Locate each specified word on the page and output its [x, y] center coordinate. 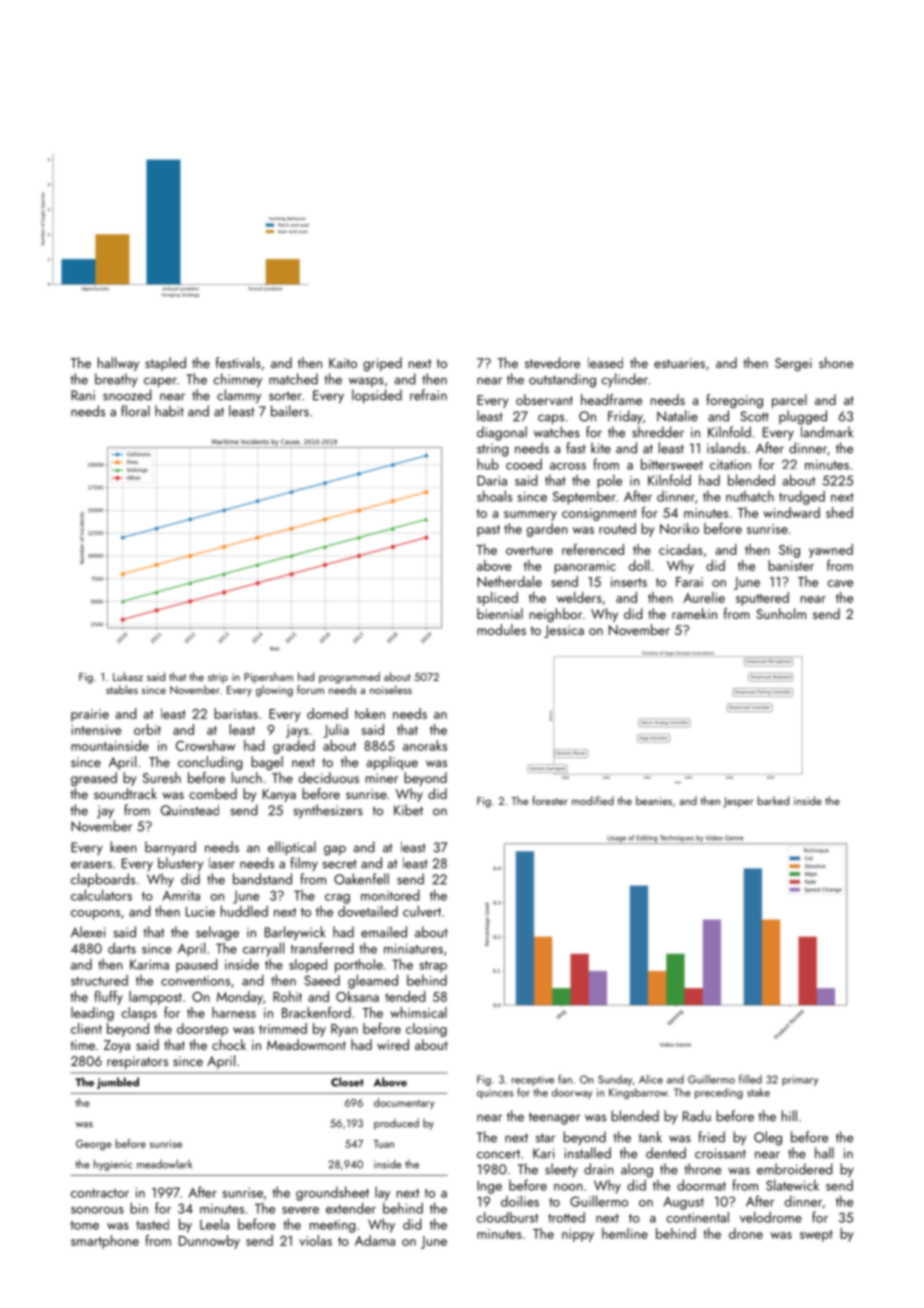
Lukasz [128, 676]
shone [836, 362]
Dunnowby [209, 1242]
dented [666, 1153]
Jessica [564, 631]
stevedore [552, 362]
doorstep [202, 1030]
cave [840, 583]
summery [530, 516]
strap [433, 967]
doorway [572, 1093]
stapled [165, 364]
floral [135, 411]
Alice [651, 1079]
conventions [195, 981]
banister [791, 565]
